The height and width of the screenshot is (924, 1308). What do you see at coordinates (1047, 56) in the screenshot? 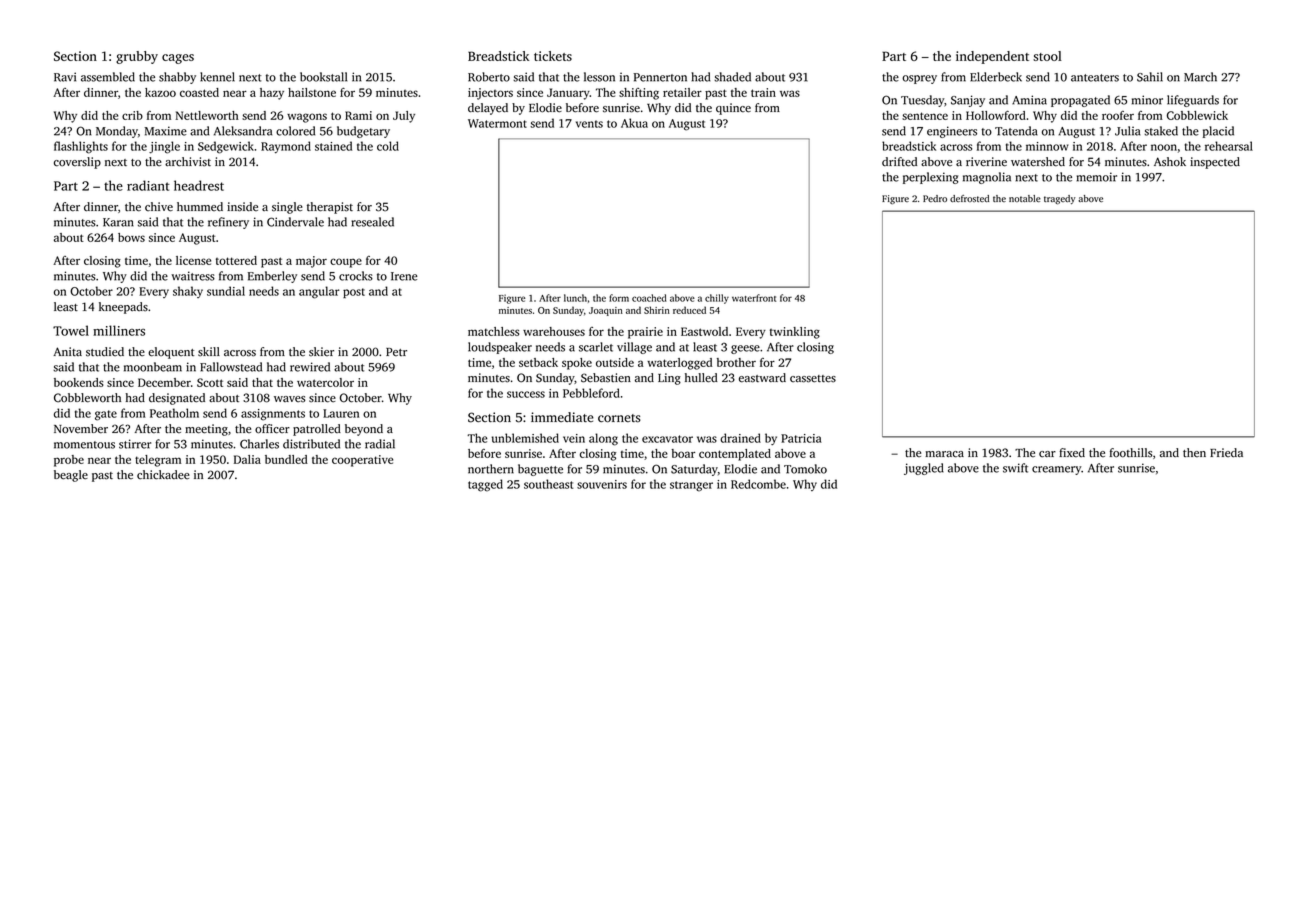
I see `stool` at bounding box center [1047, 56].
